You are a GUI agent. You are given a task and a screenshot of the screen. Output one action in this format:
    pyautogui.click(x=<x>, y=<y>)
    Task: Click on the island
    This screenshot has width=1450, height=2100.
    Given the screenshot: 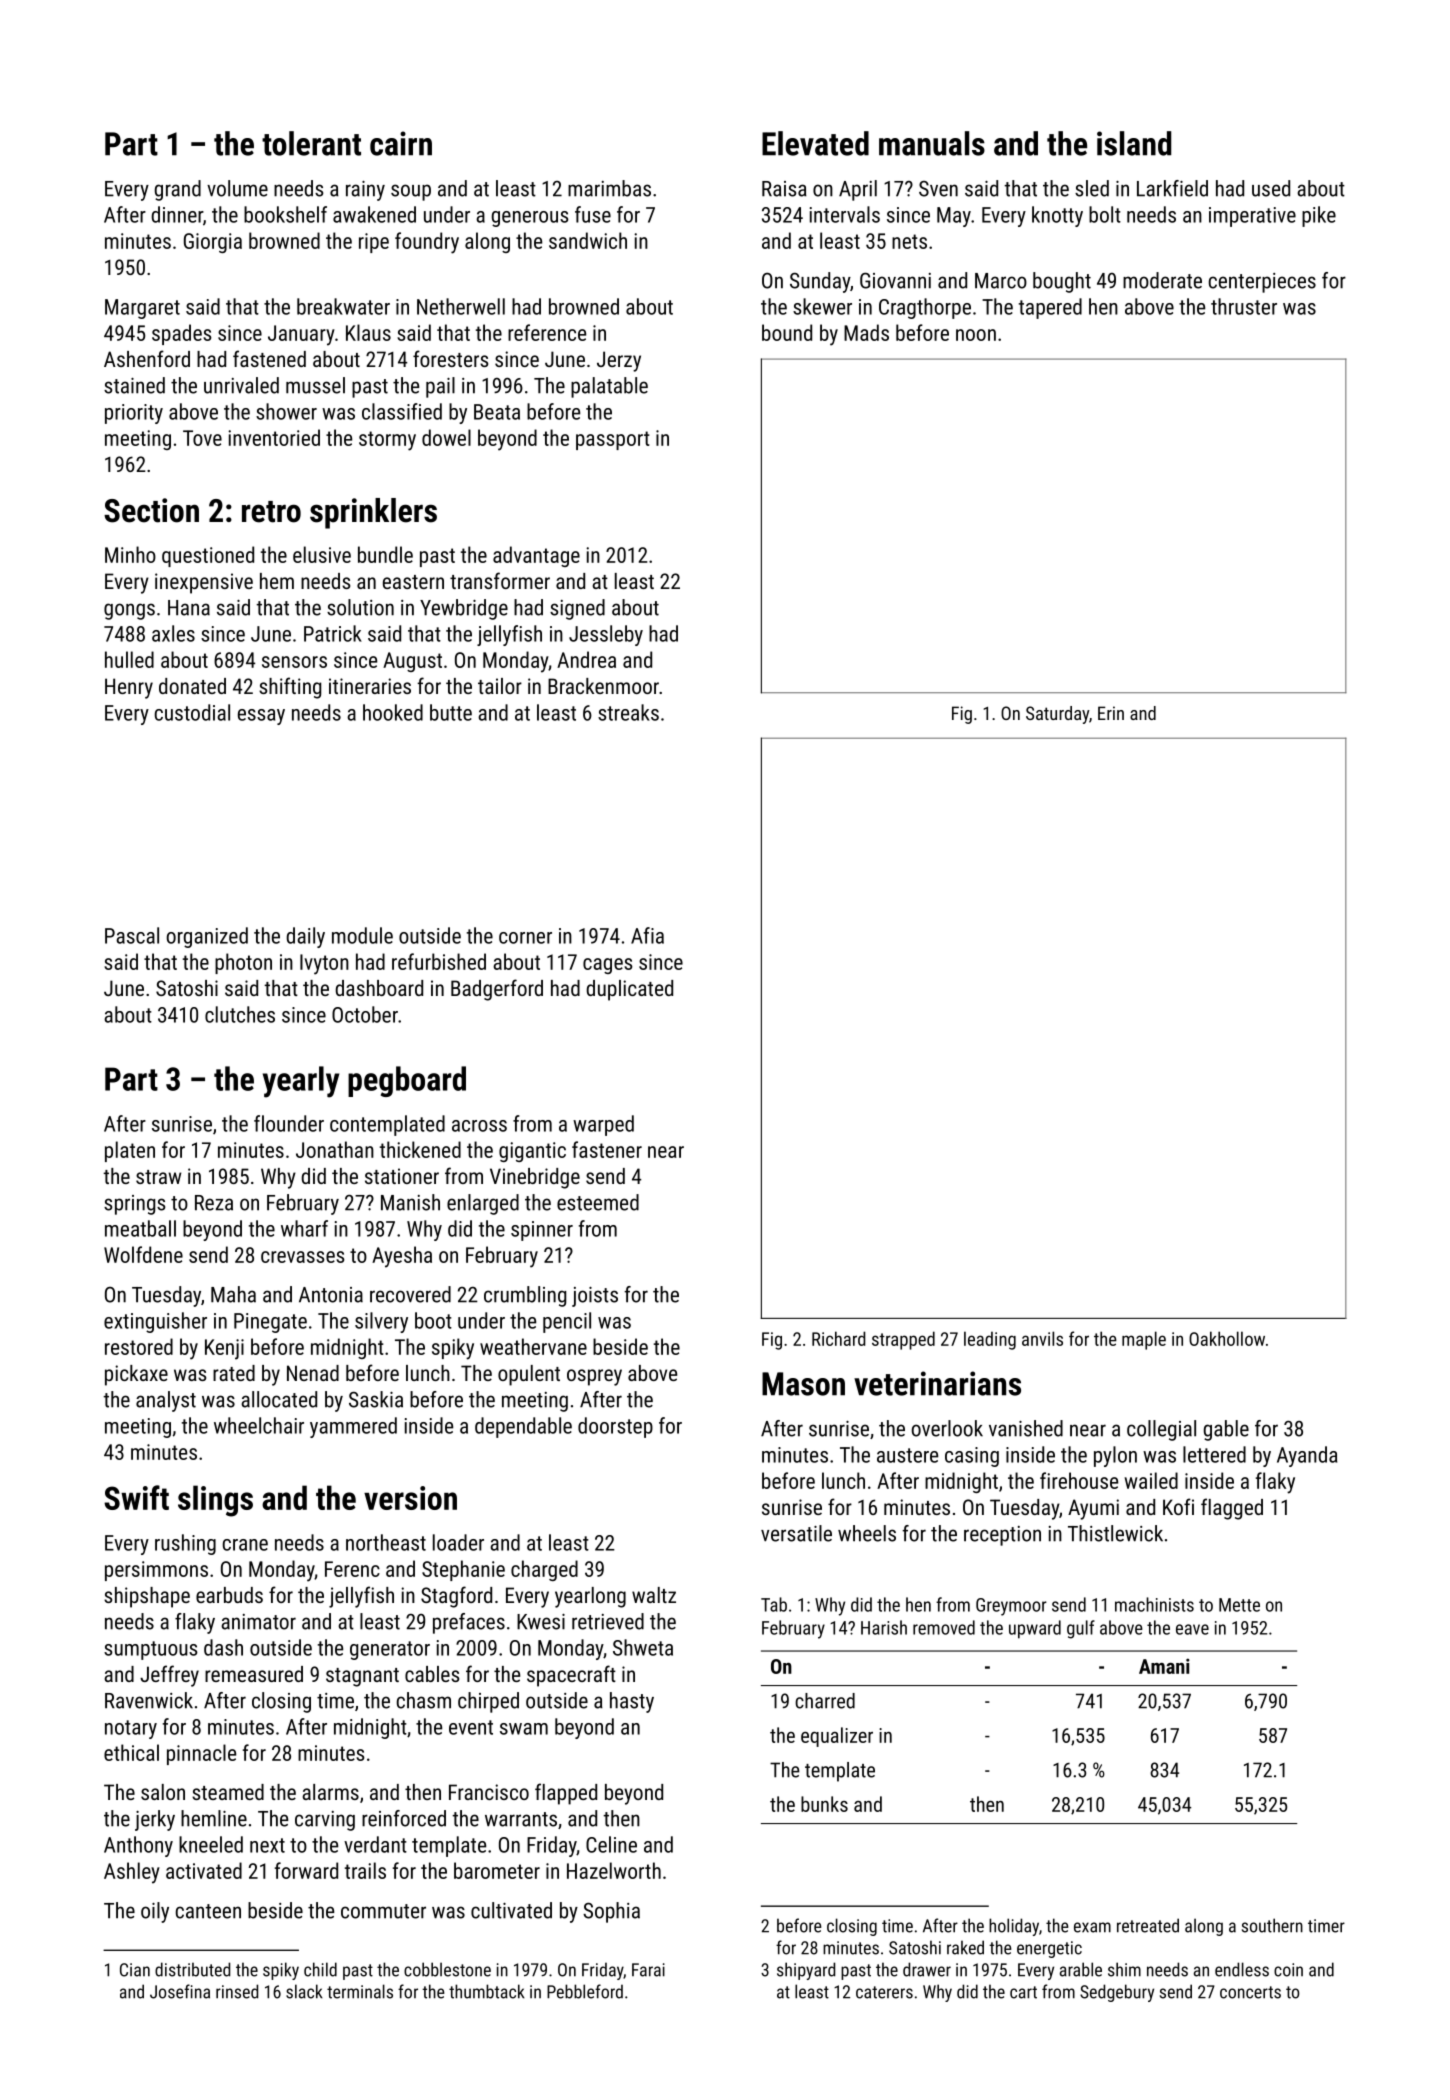 What is the action you would take?
    pyautogui.click(x=1134, y=143)
